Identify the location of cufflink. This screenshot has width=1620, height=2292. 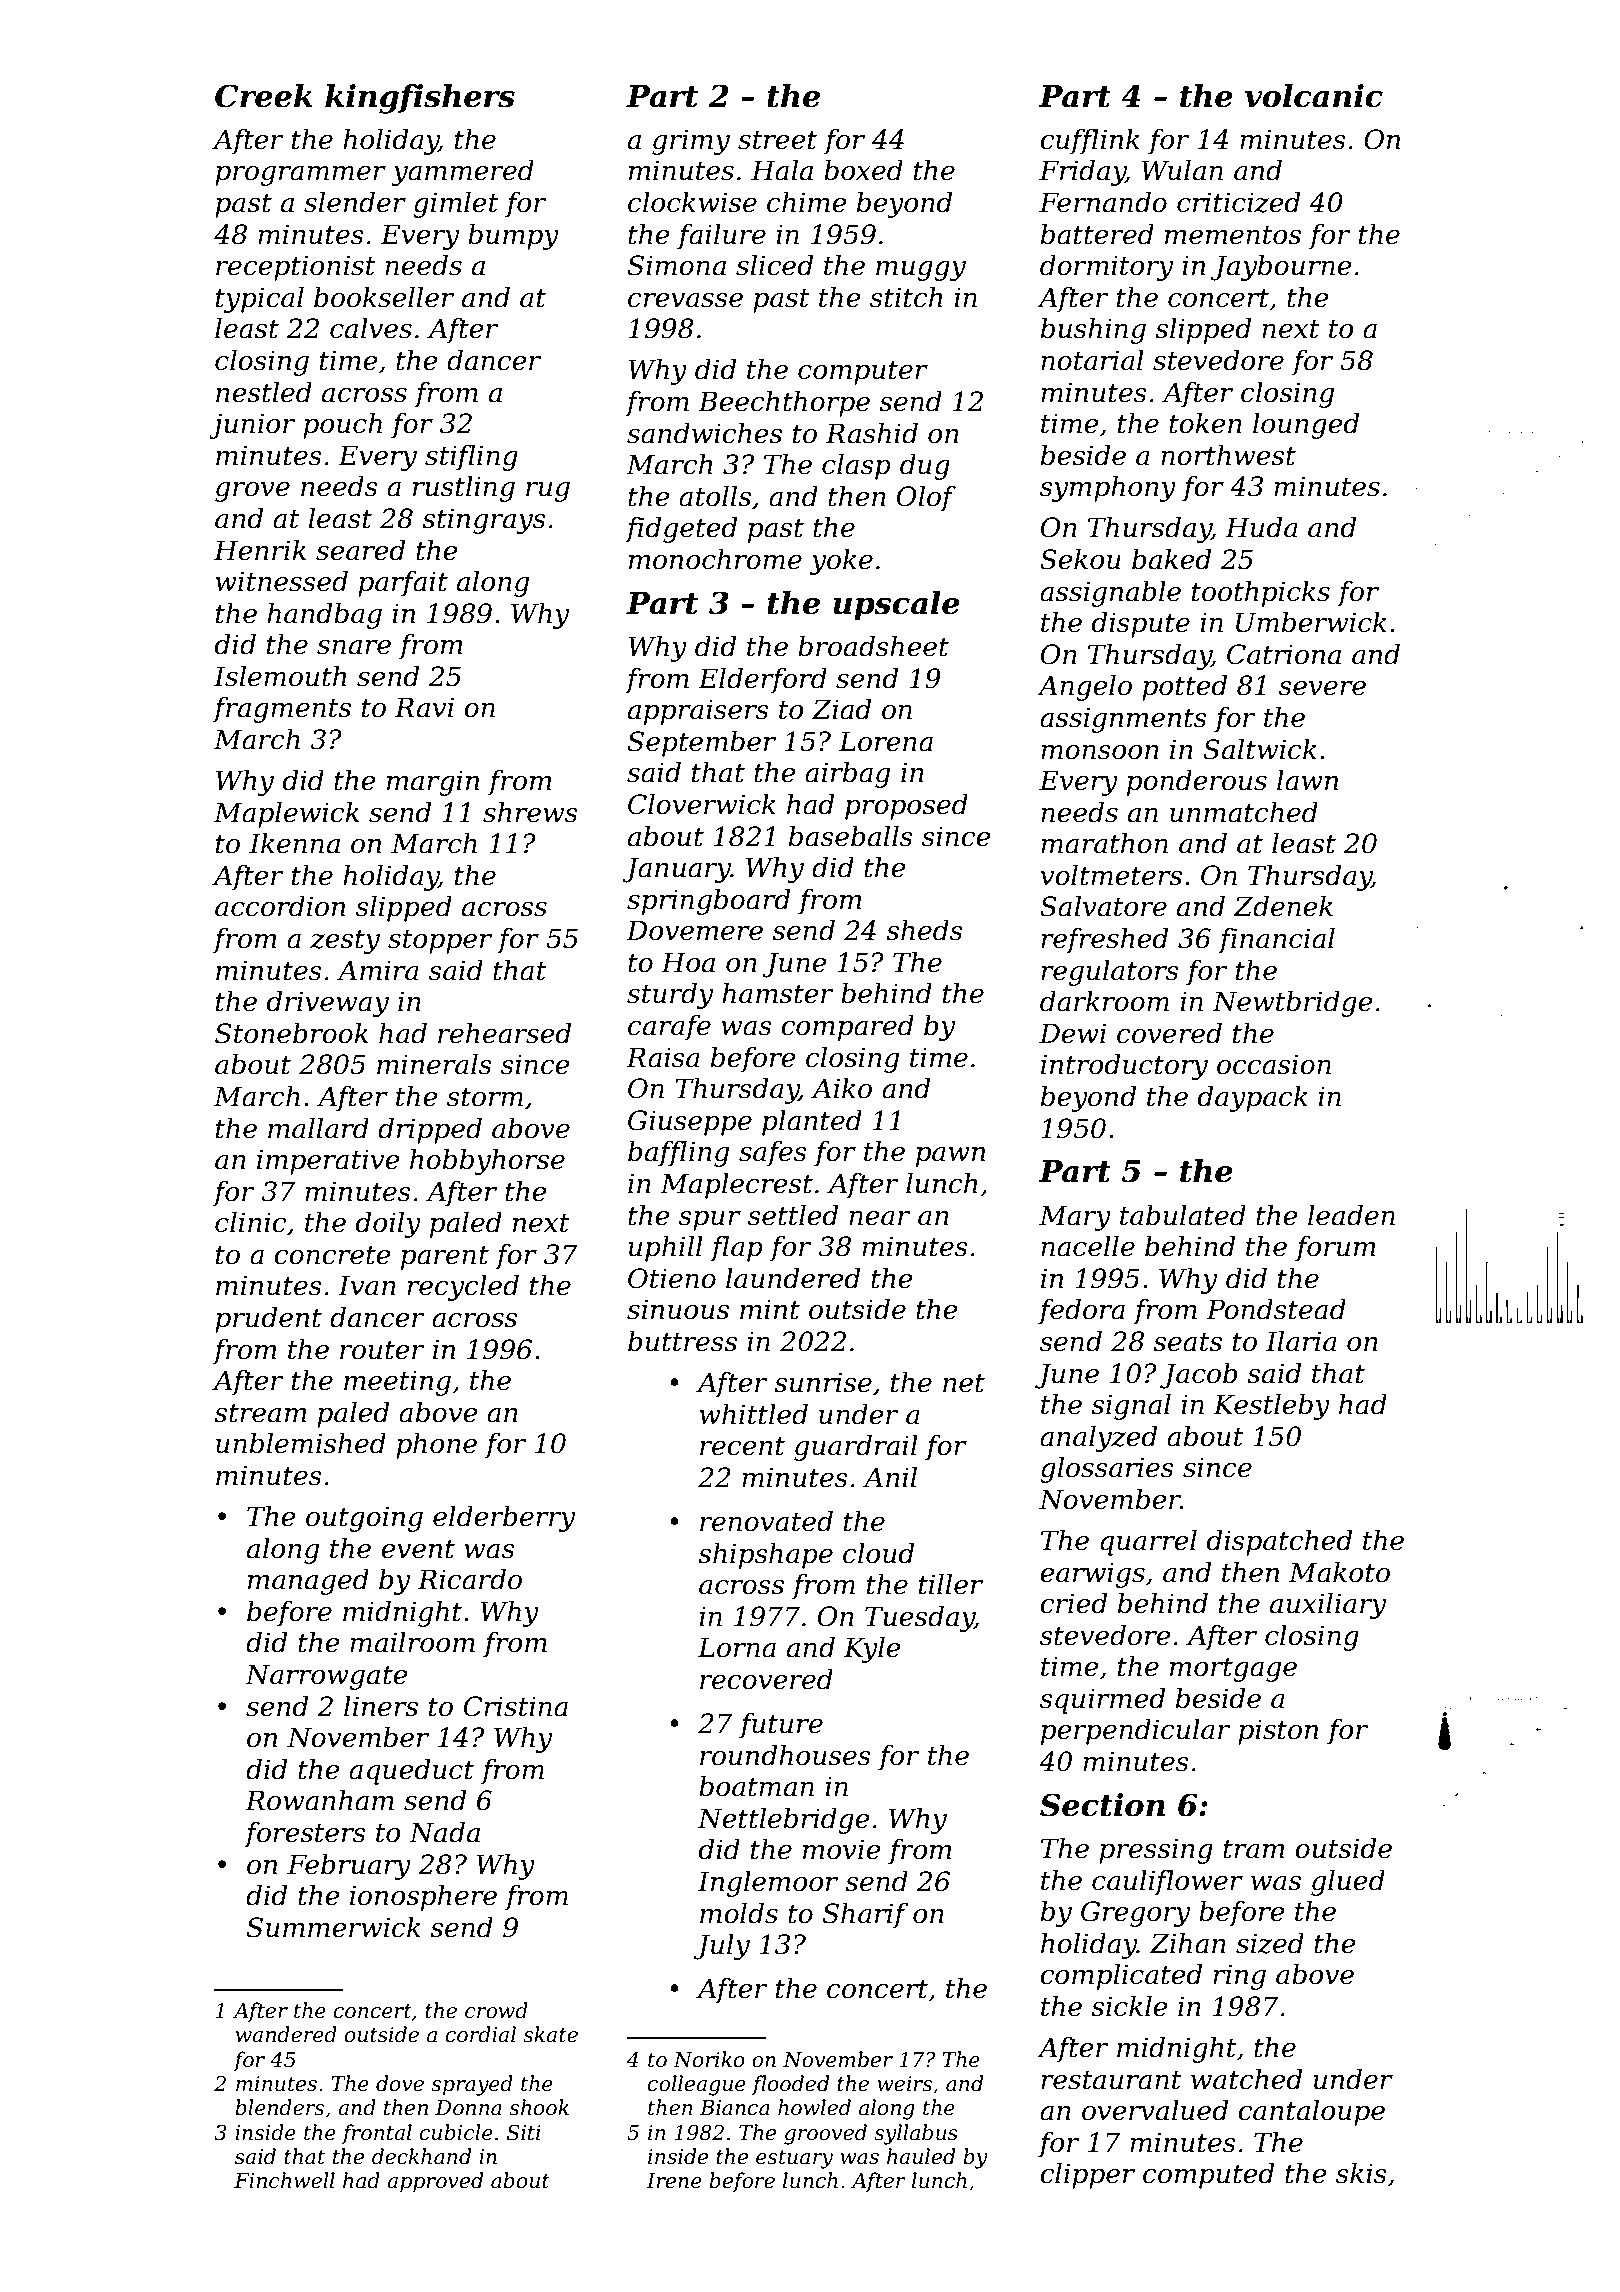
(1090, 142).
